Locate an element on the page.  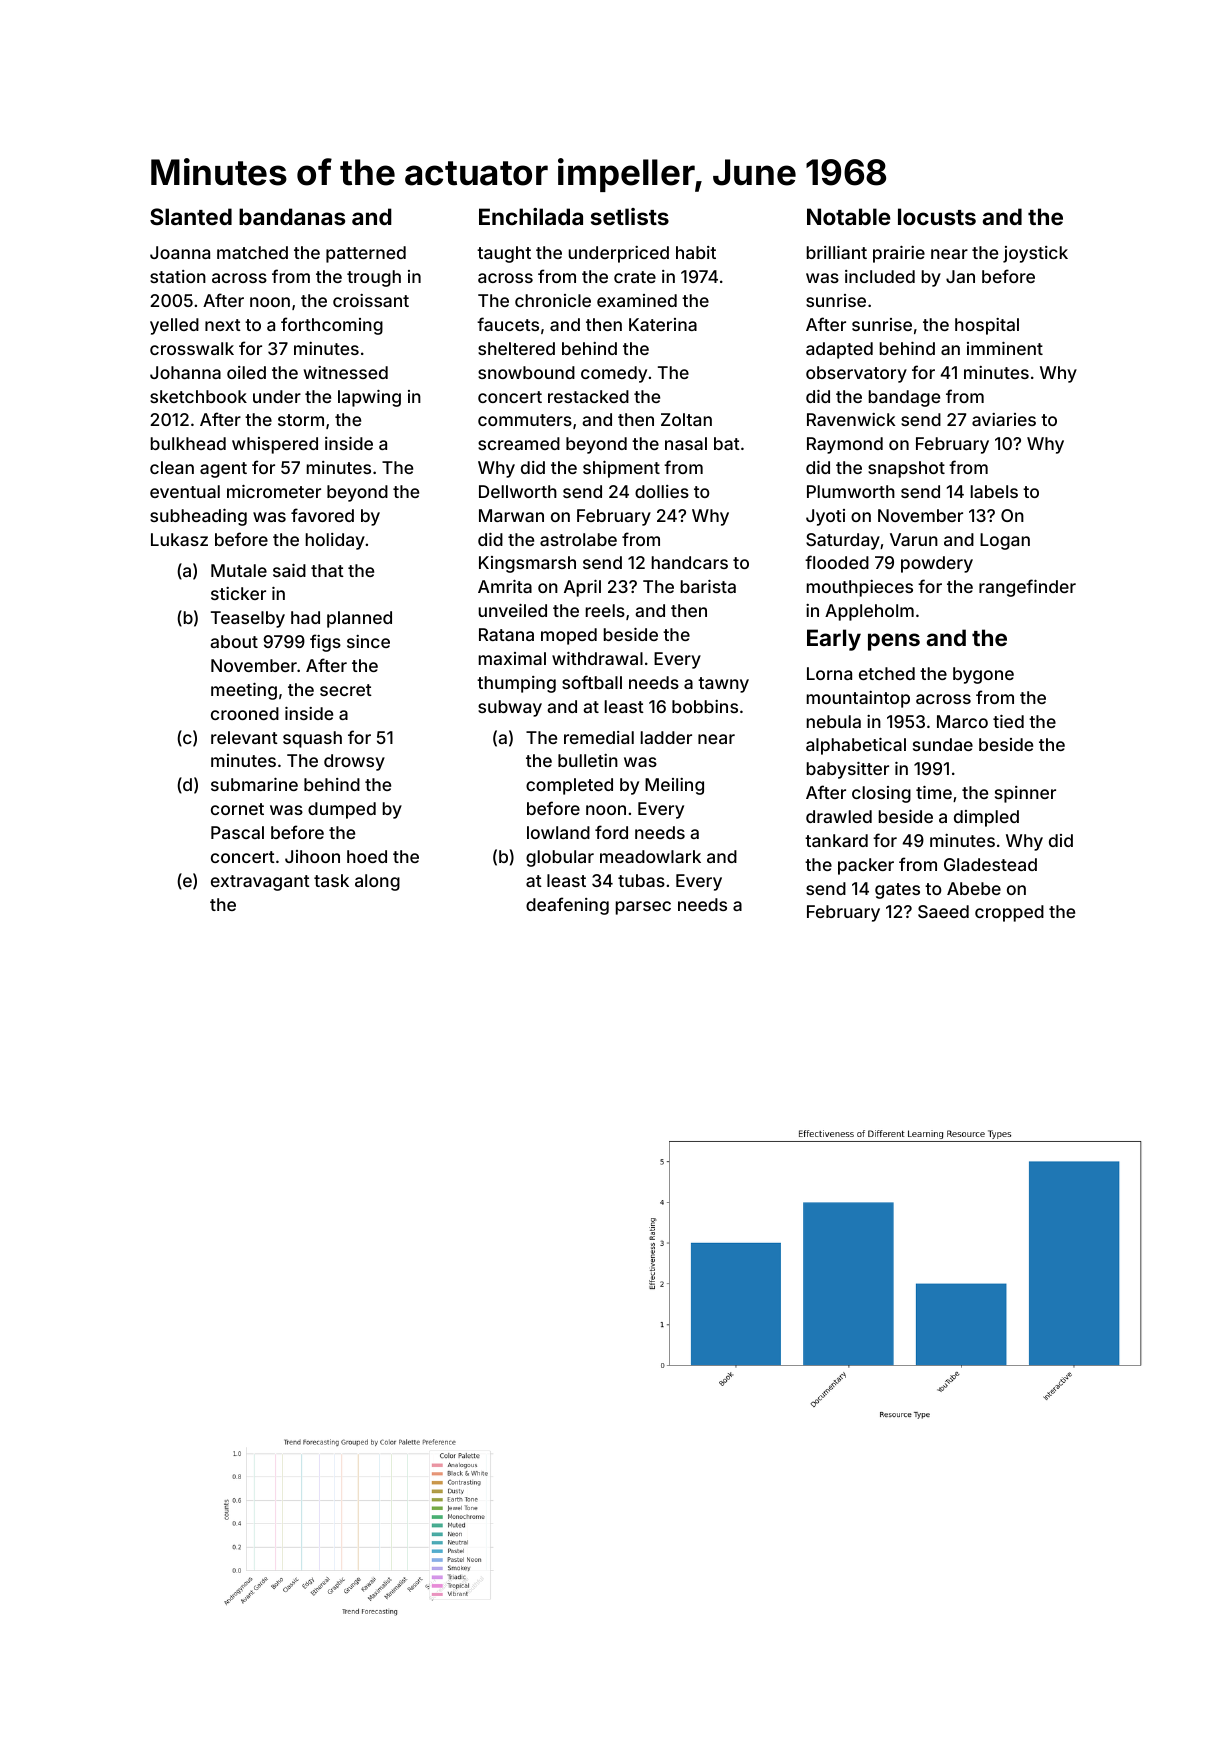
yelled is located at coordinates (174, 326).
